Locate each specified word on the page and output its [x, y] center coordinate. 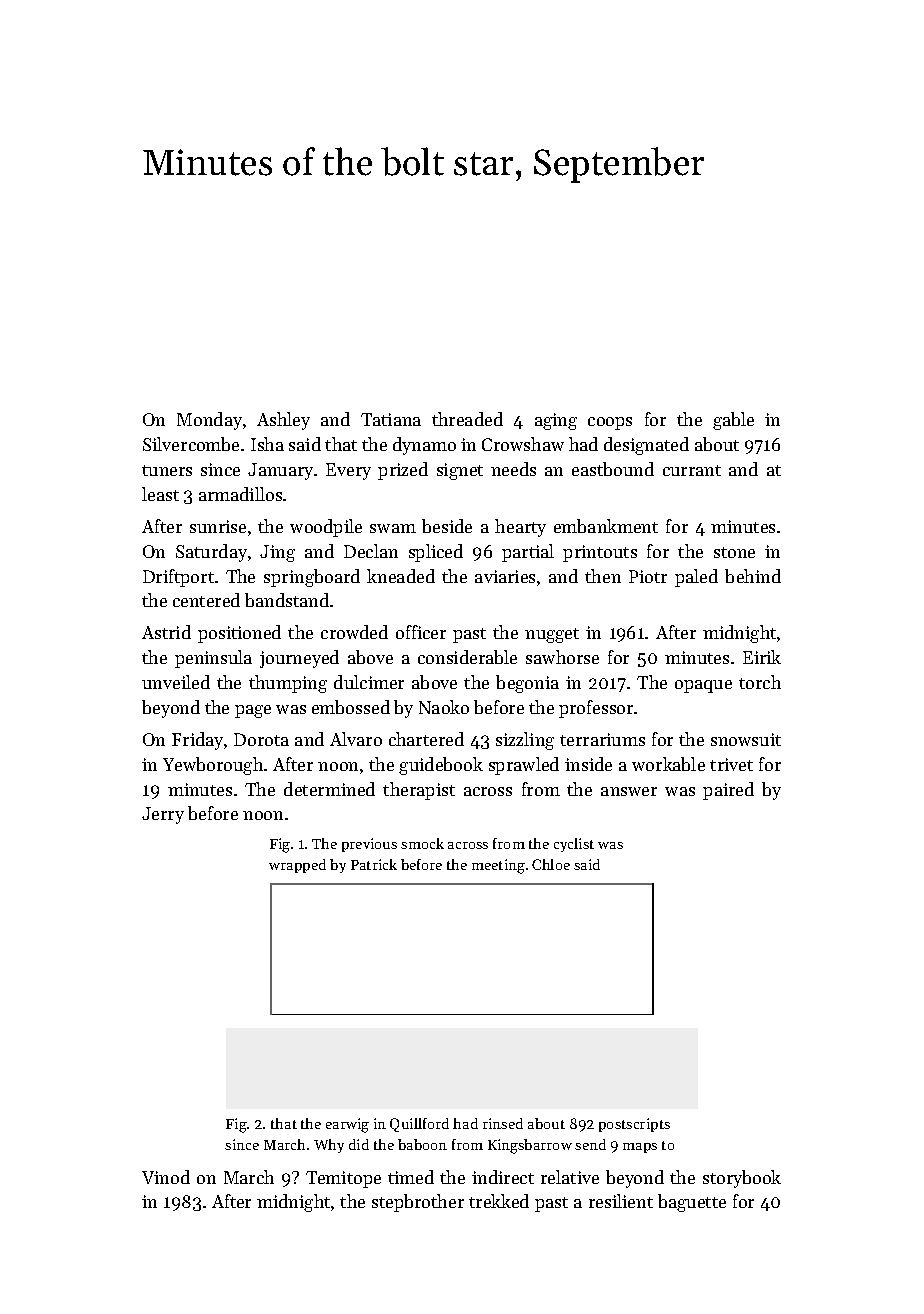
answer [629, 791]
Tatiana [391, 419]
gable [733, 421]
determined [329, 789]
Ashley [283, 421]
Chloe [551, 864]
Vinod [166, 1177]
